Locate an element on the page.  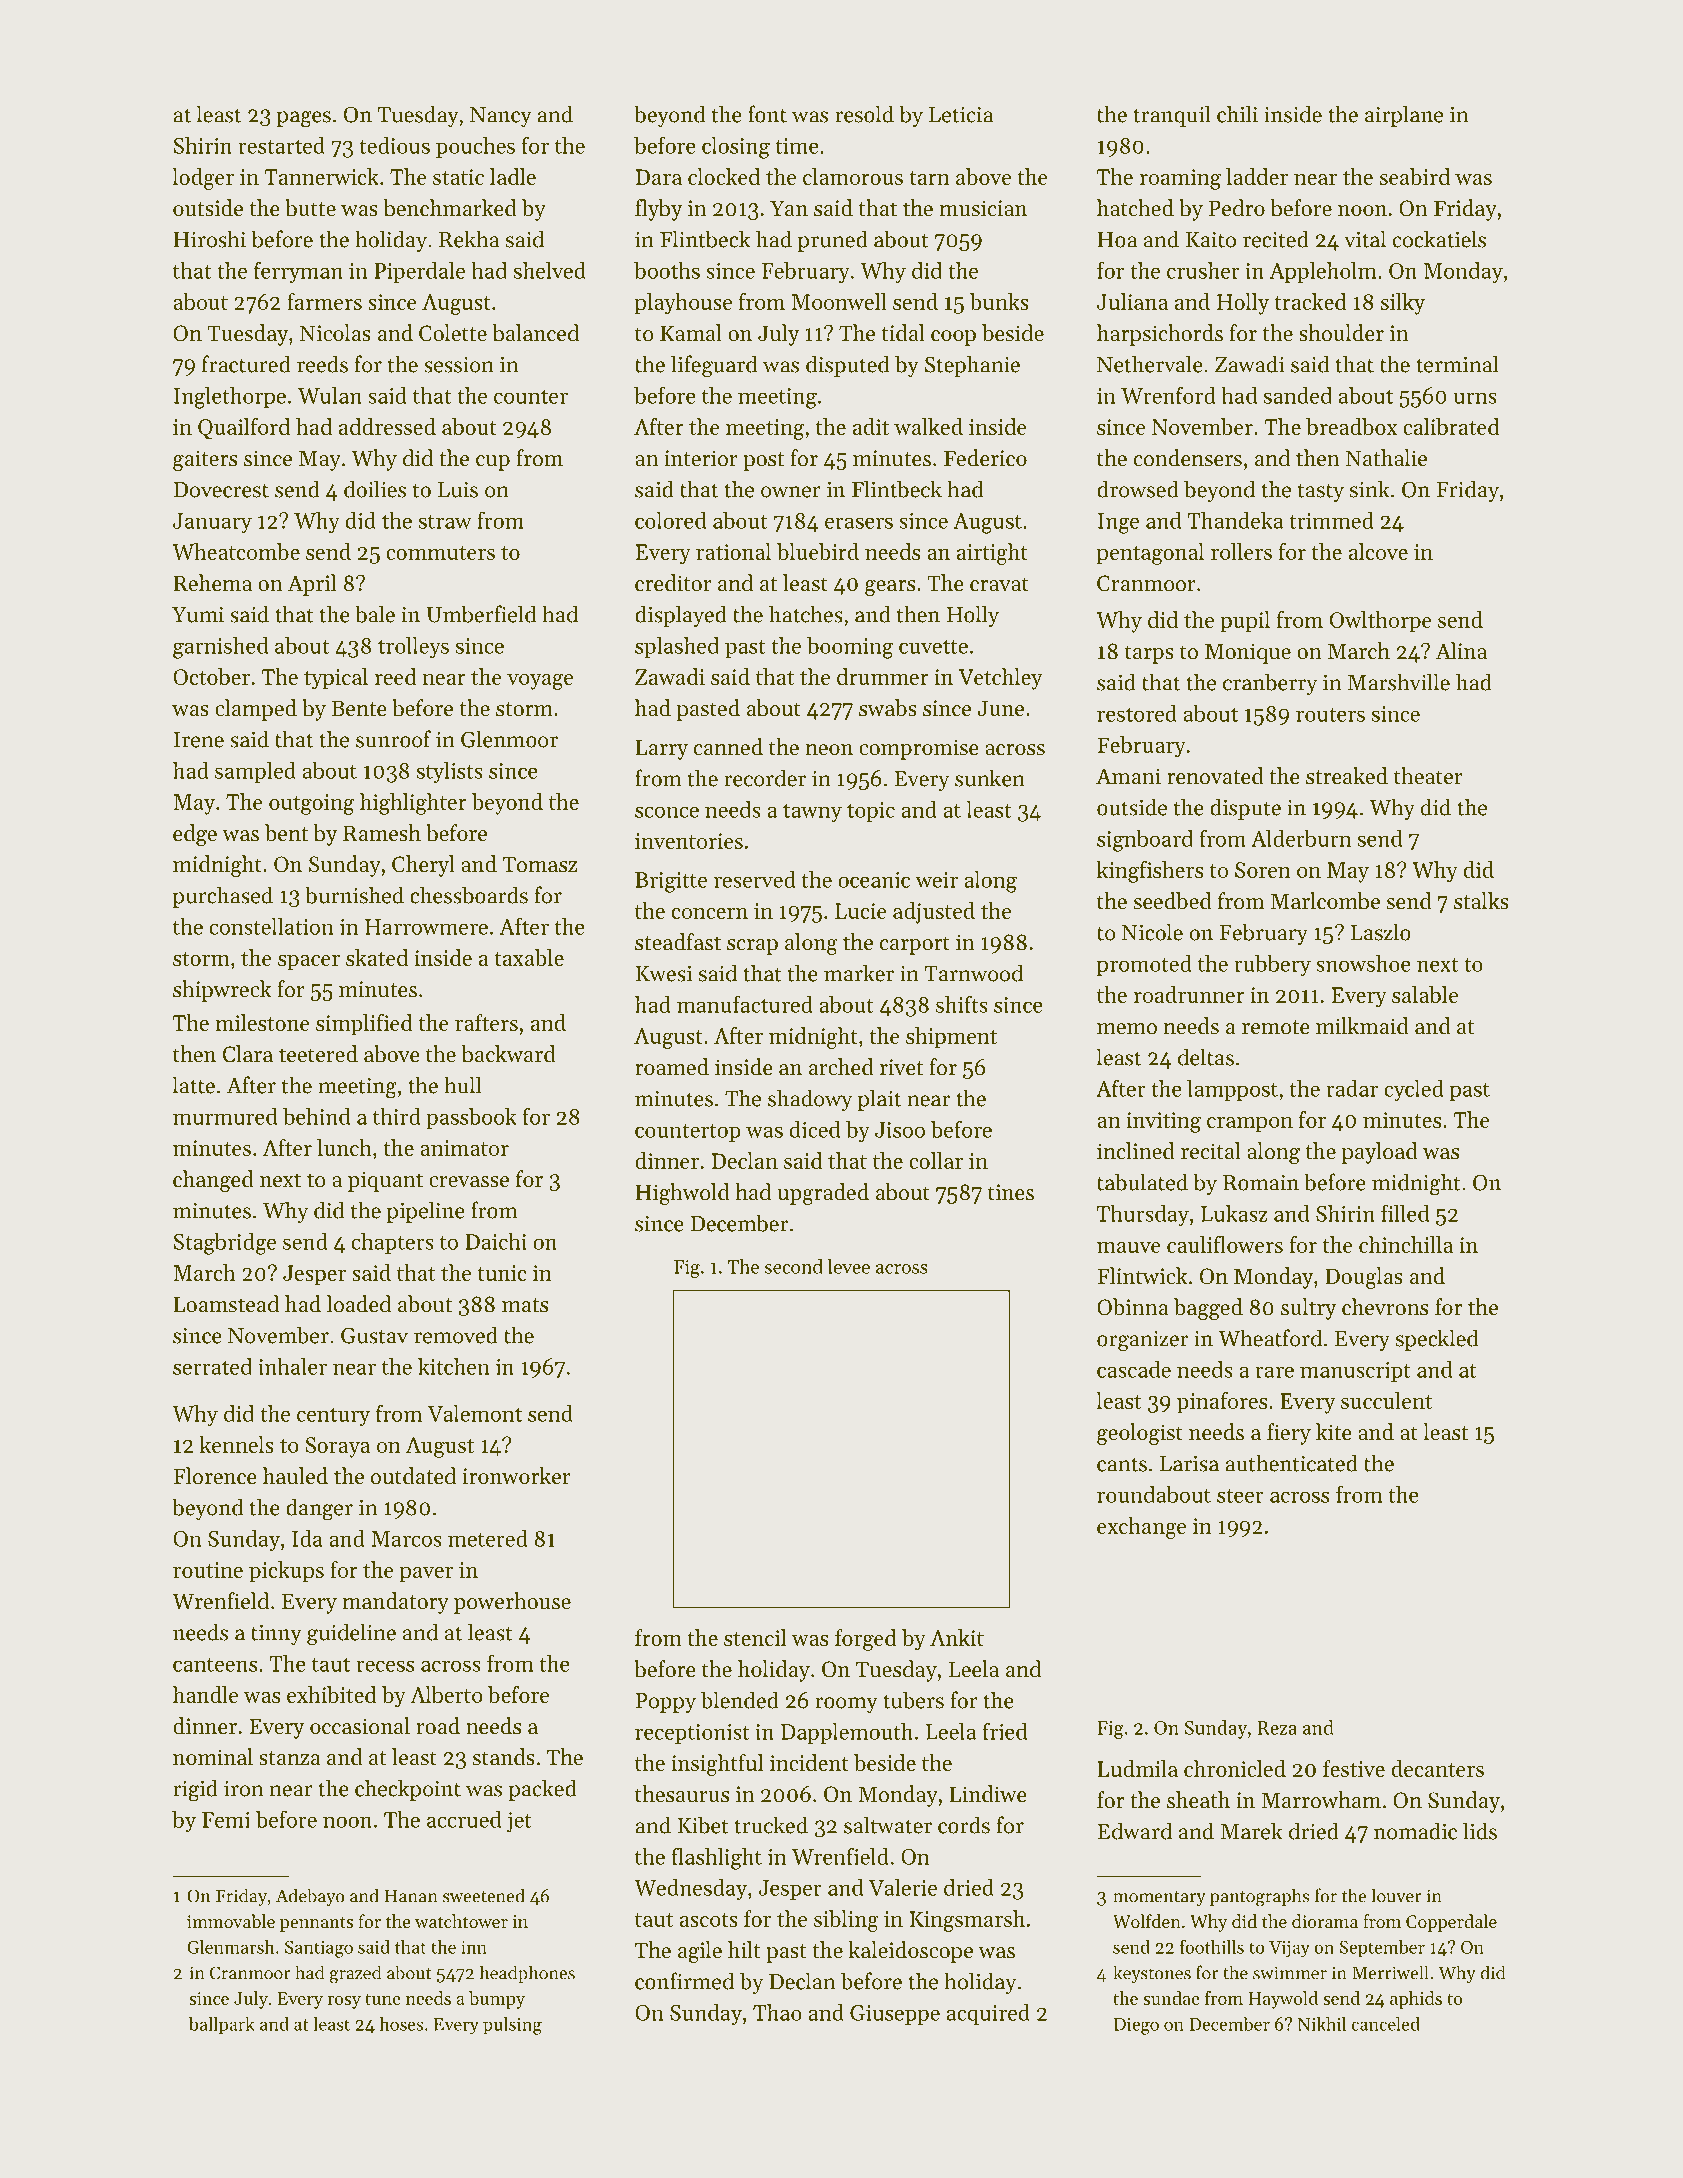
Giuseppe is located at coordinates (895, 2015).
